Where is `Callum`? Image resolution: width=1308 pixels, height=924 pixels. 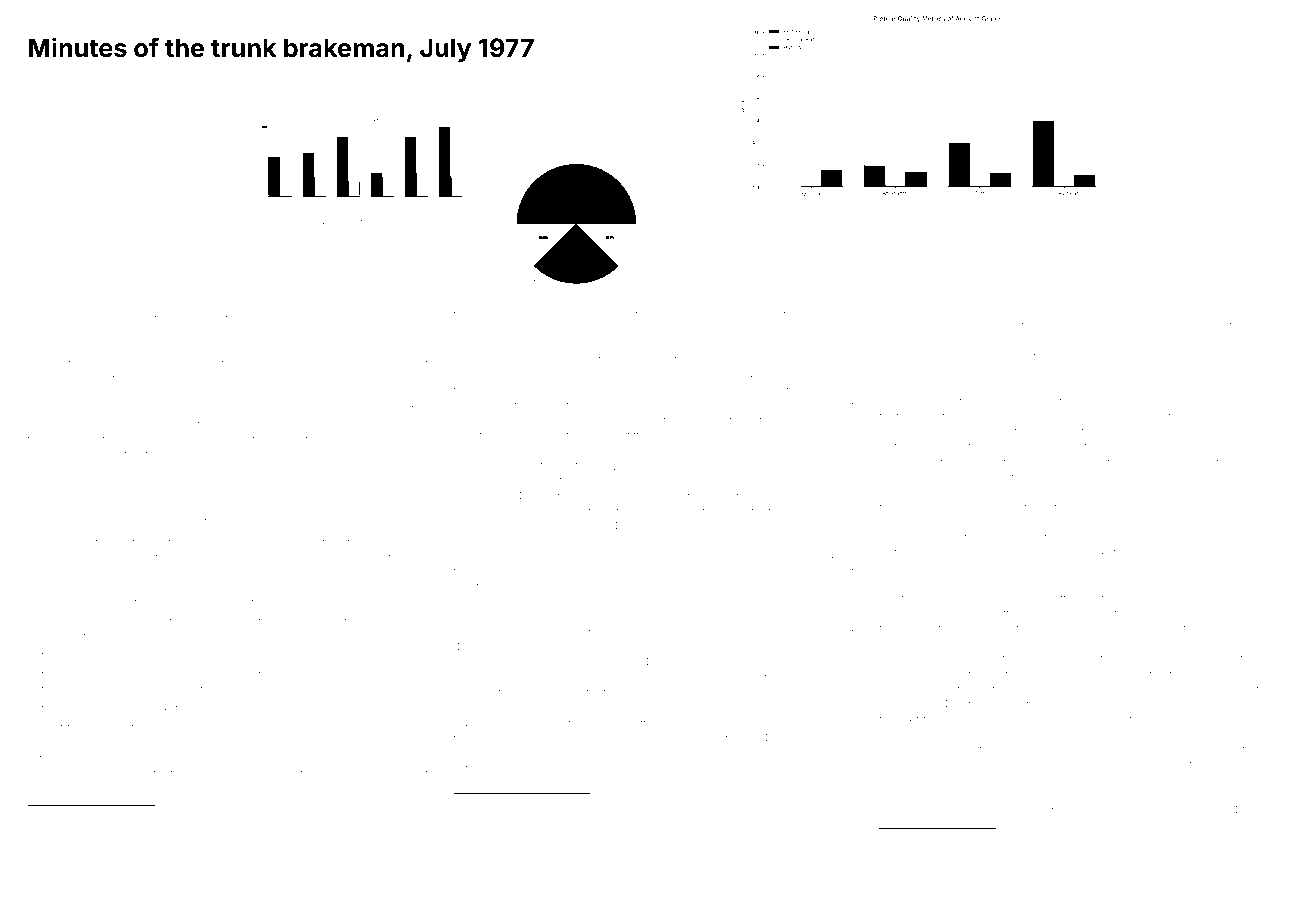
Callum is located at coordinates (548, 314).
